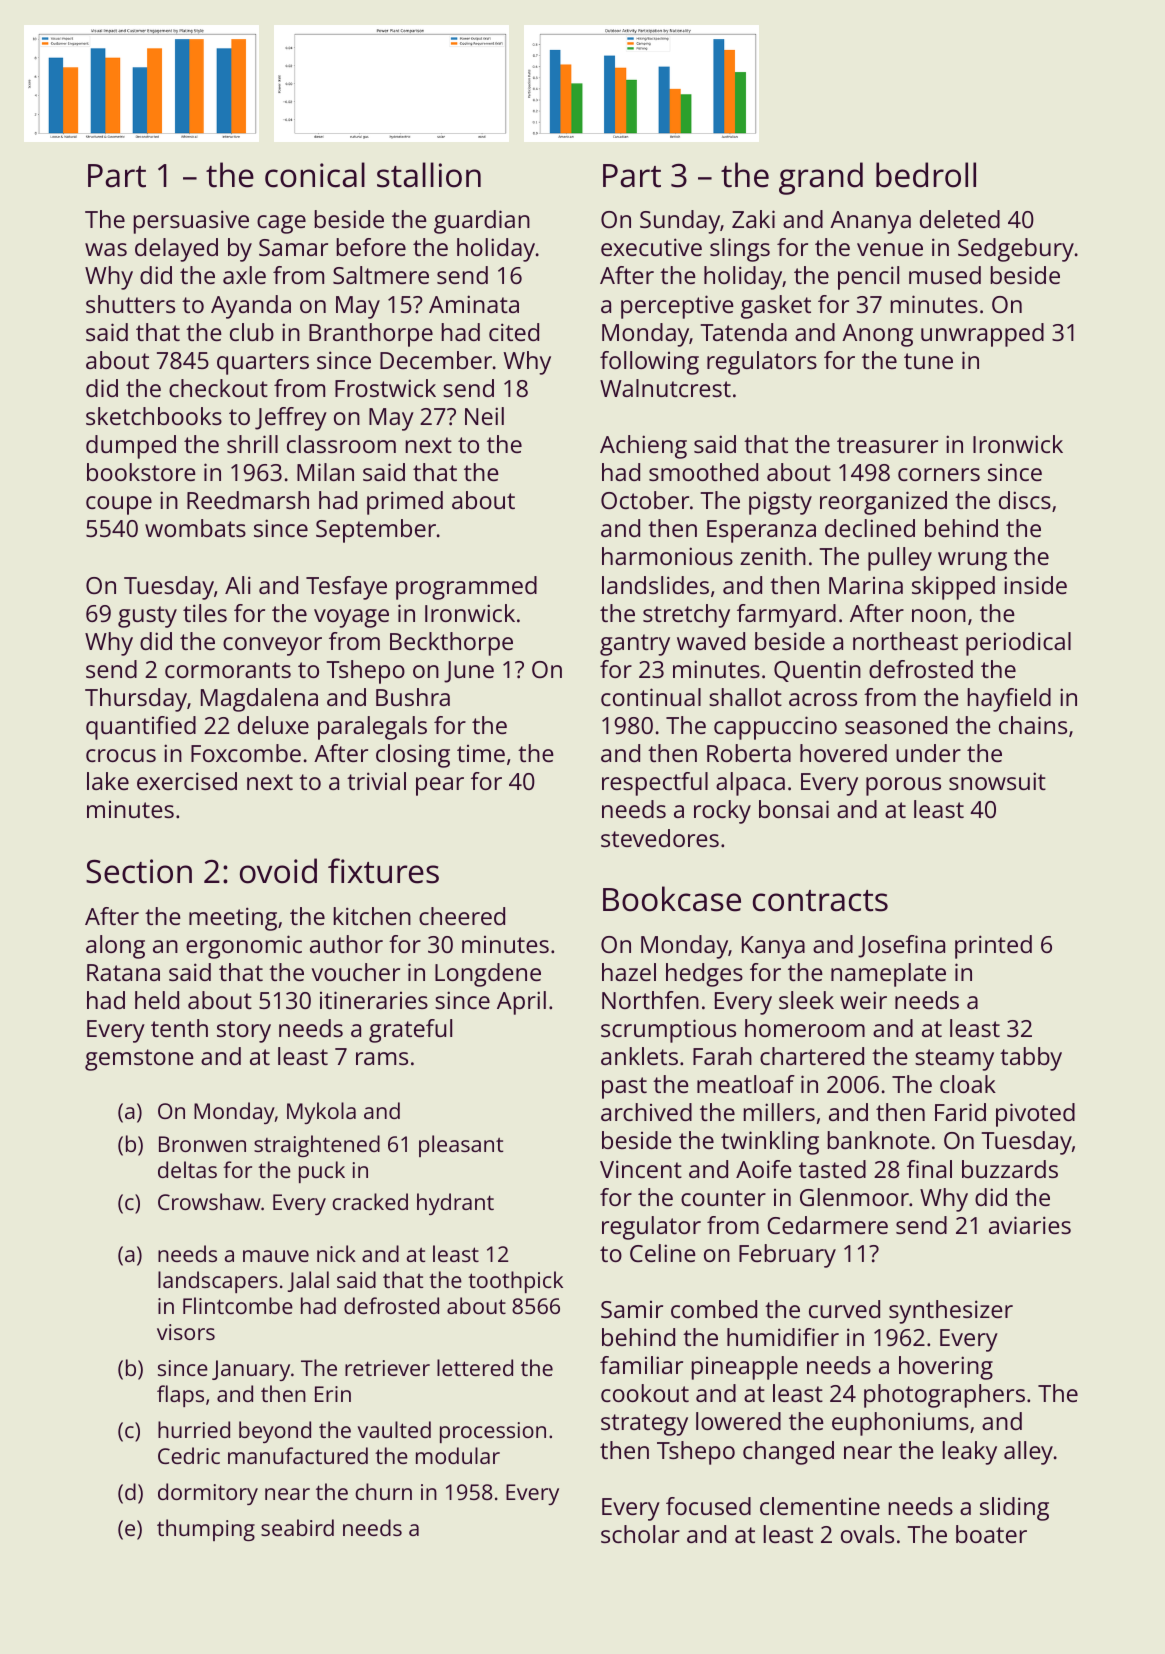  Describe the element at coordinates (708, 1506) in the page. I see `focused` at that location.
